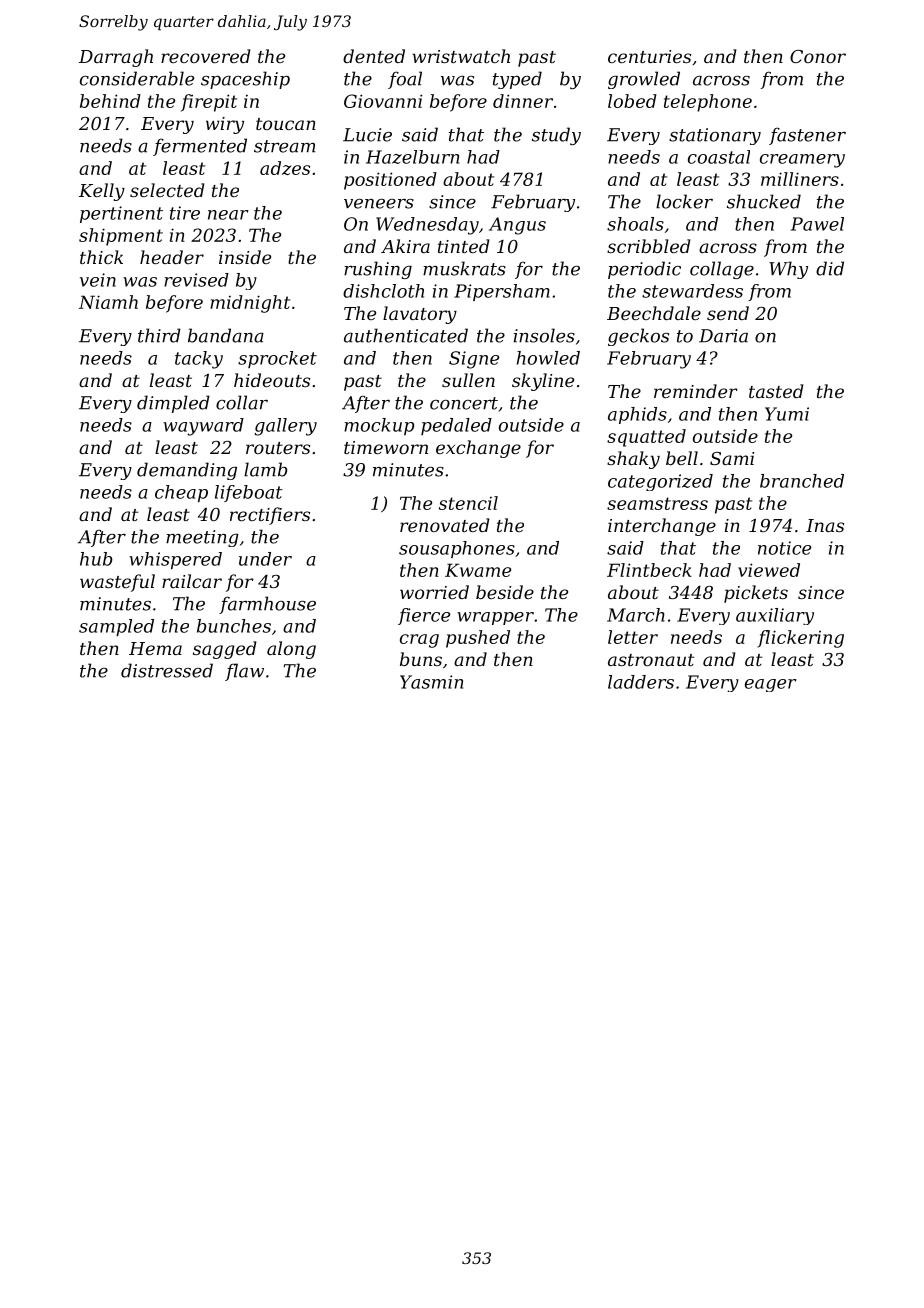 The height and width of the screenshot is (1308, 924). Describe the element at coordinates (181, 493) in the screenshot. I see `cheap` at that location.
